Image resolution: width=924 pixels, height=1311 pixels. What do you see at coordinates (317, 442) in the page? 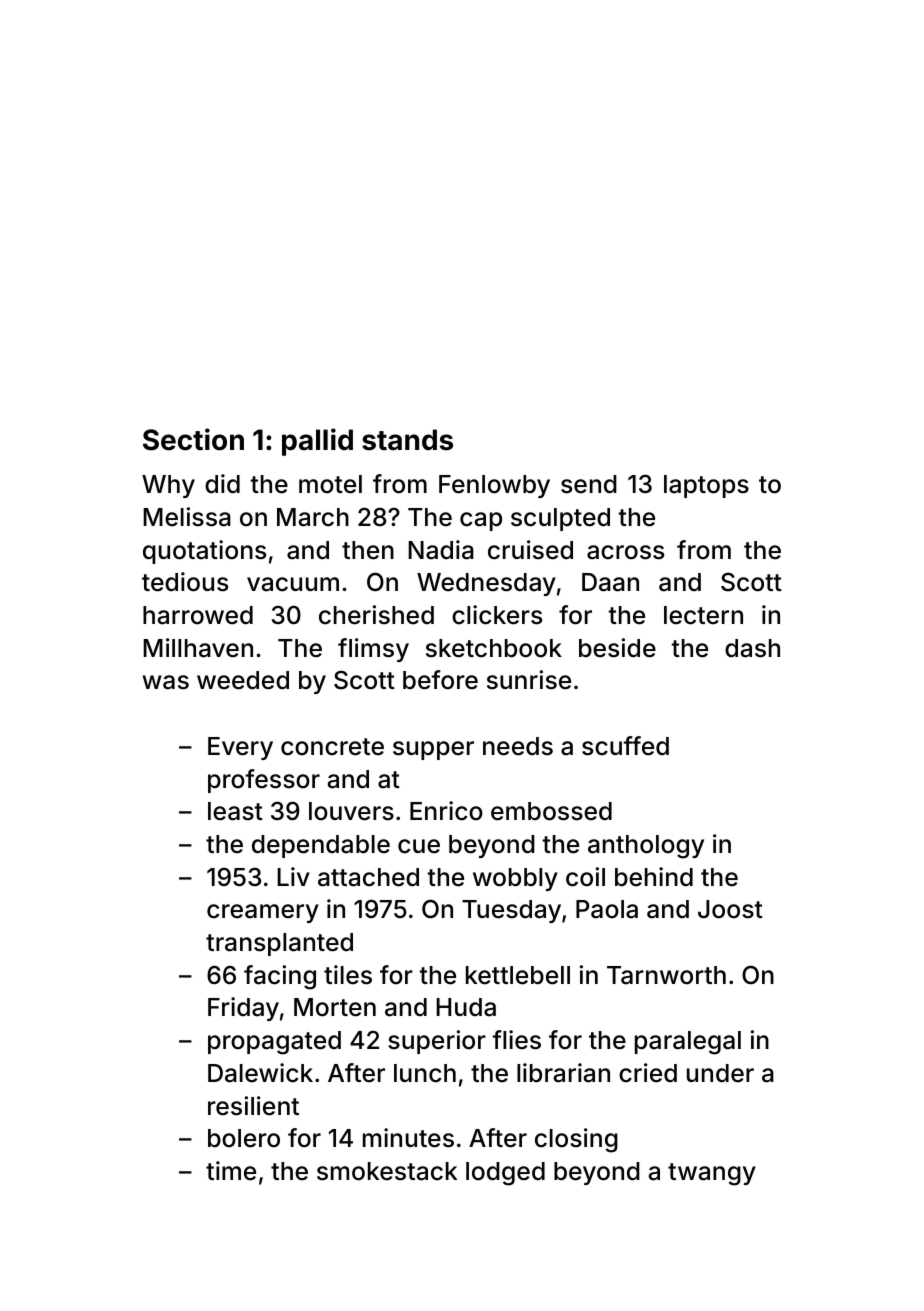
I see `pallid` at bounding box center [317, 442].
